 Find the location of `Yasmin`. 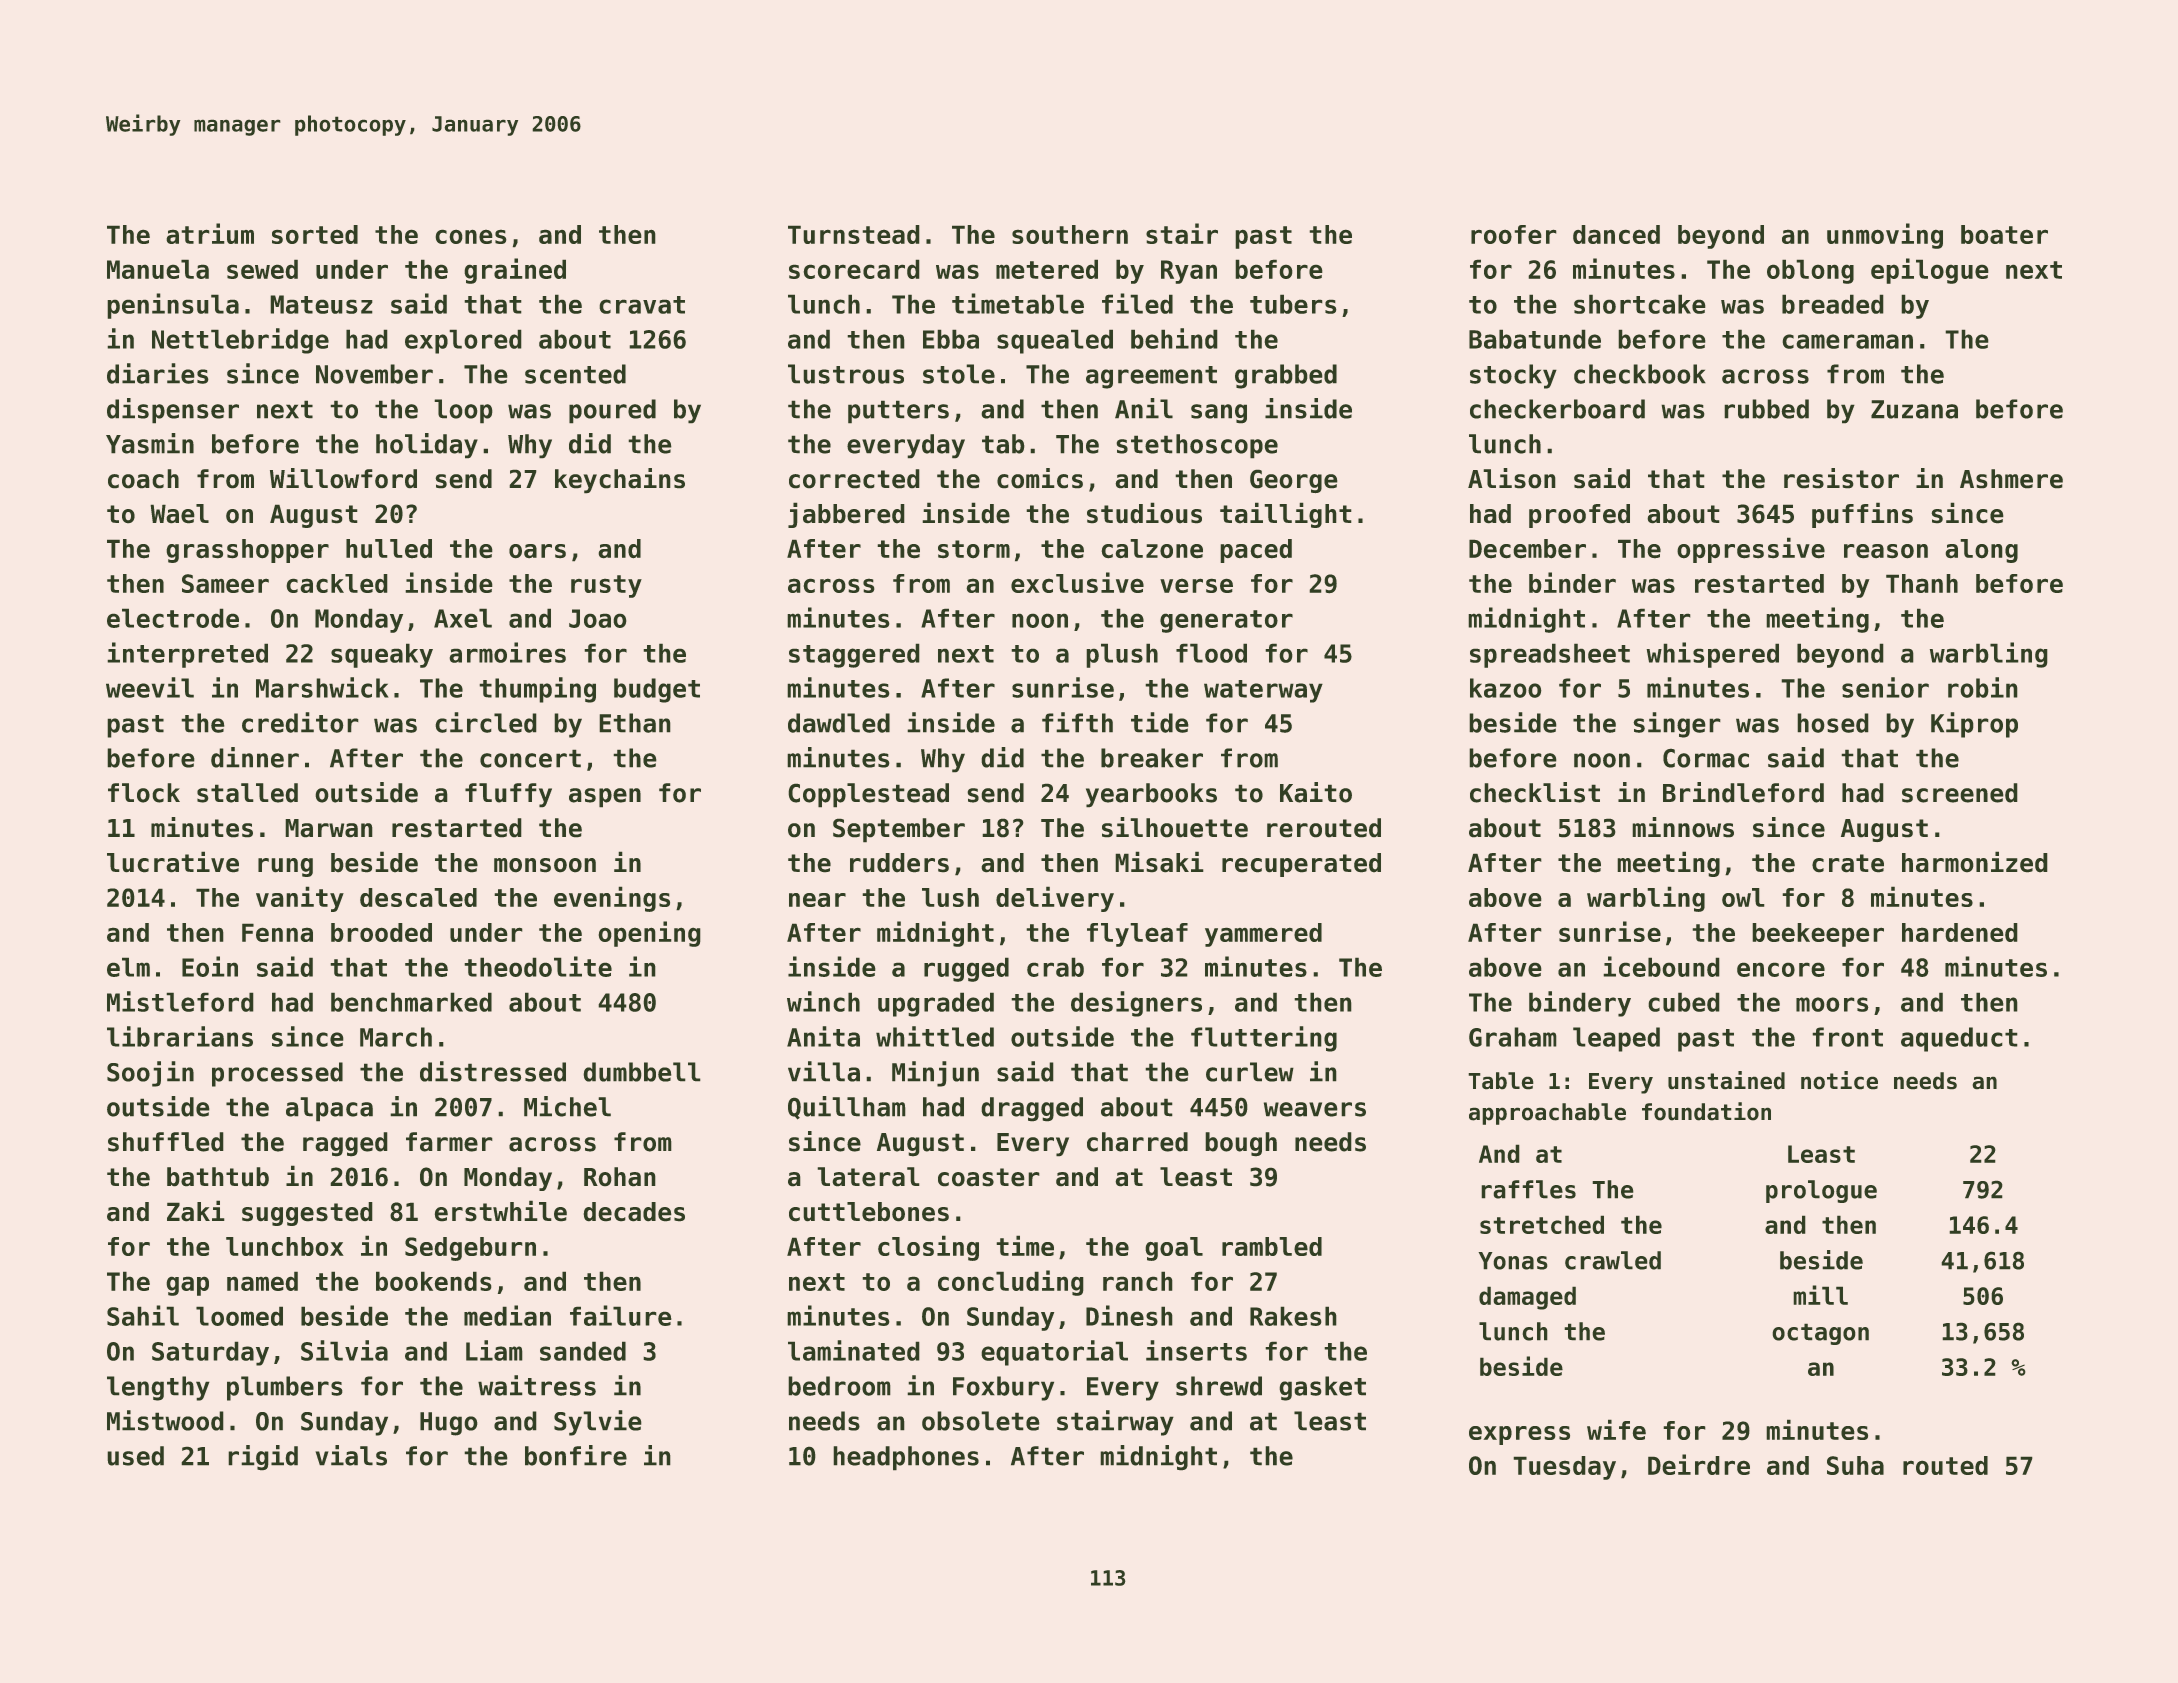

Yasmin is located at coordinates (150, 443).
